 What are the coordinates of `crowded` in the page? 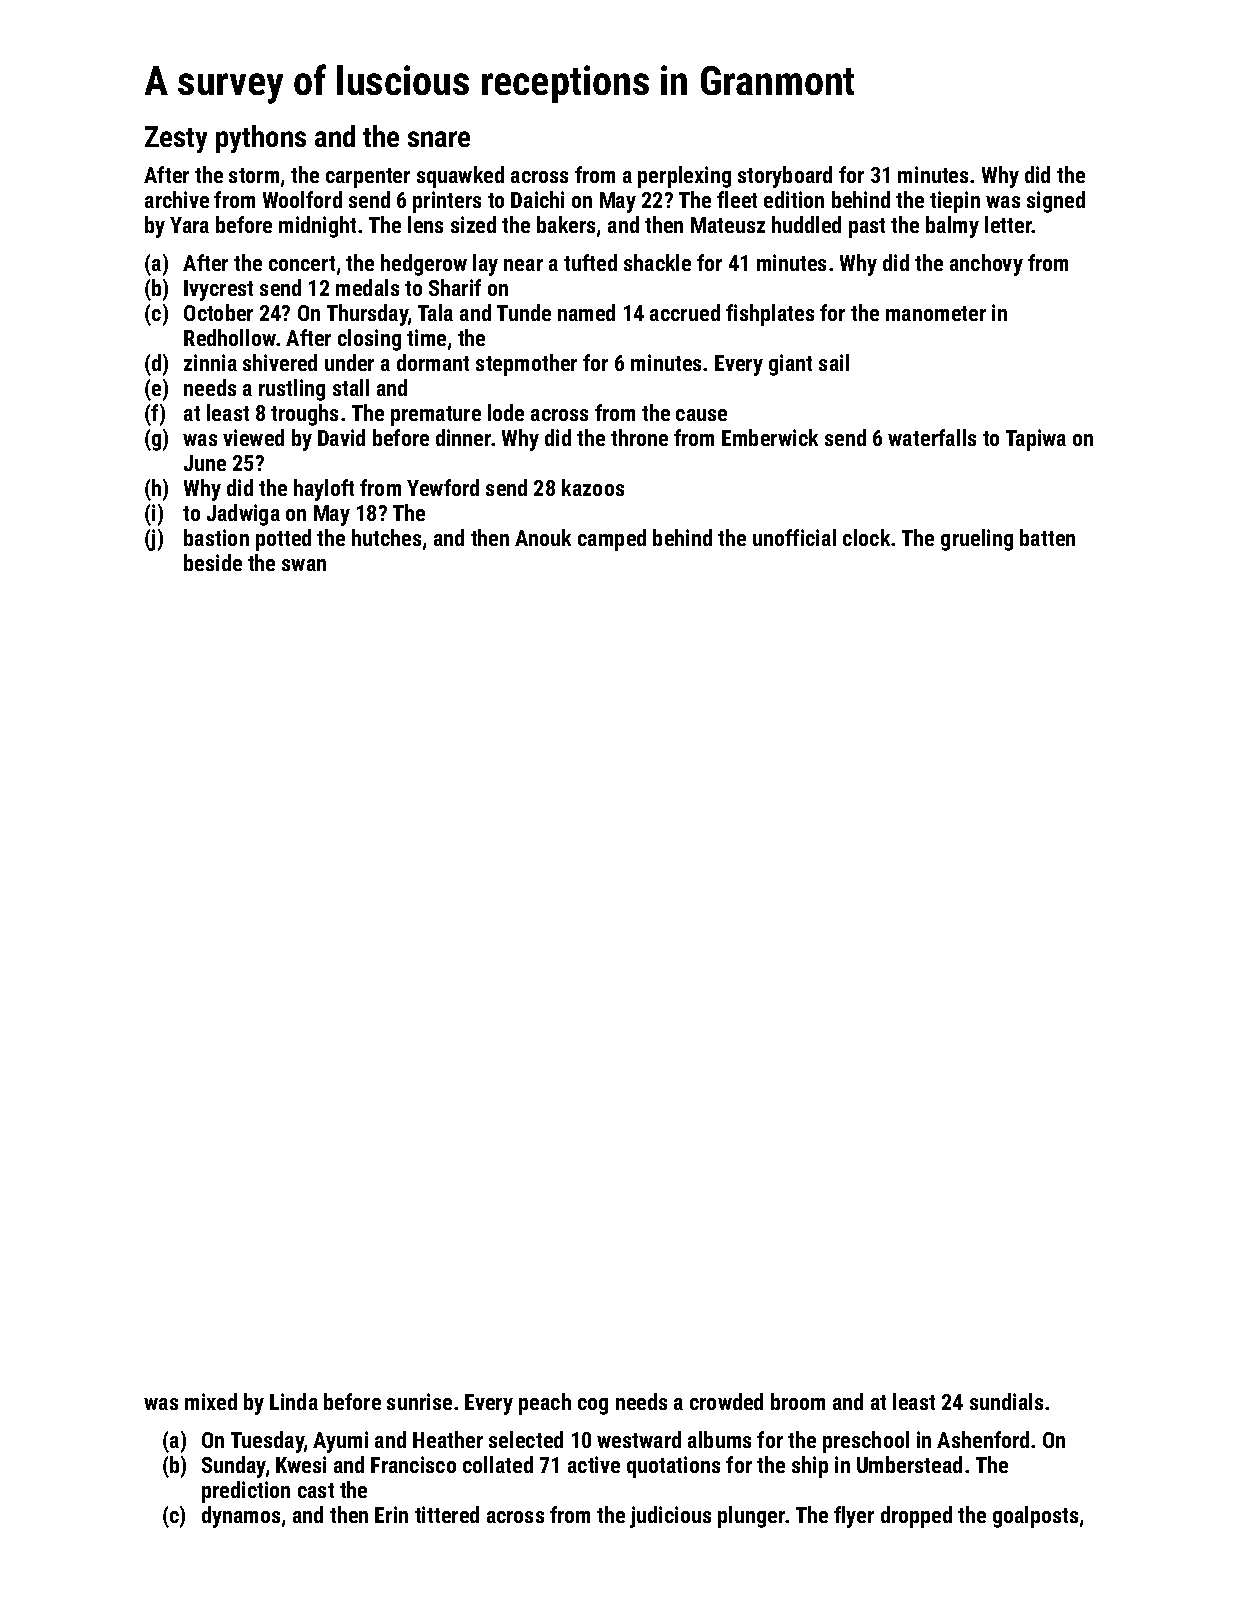 It's located at (726, 1401).
